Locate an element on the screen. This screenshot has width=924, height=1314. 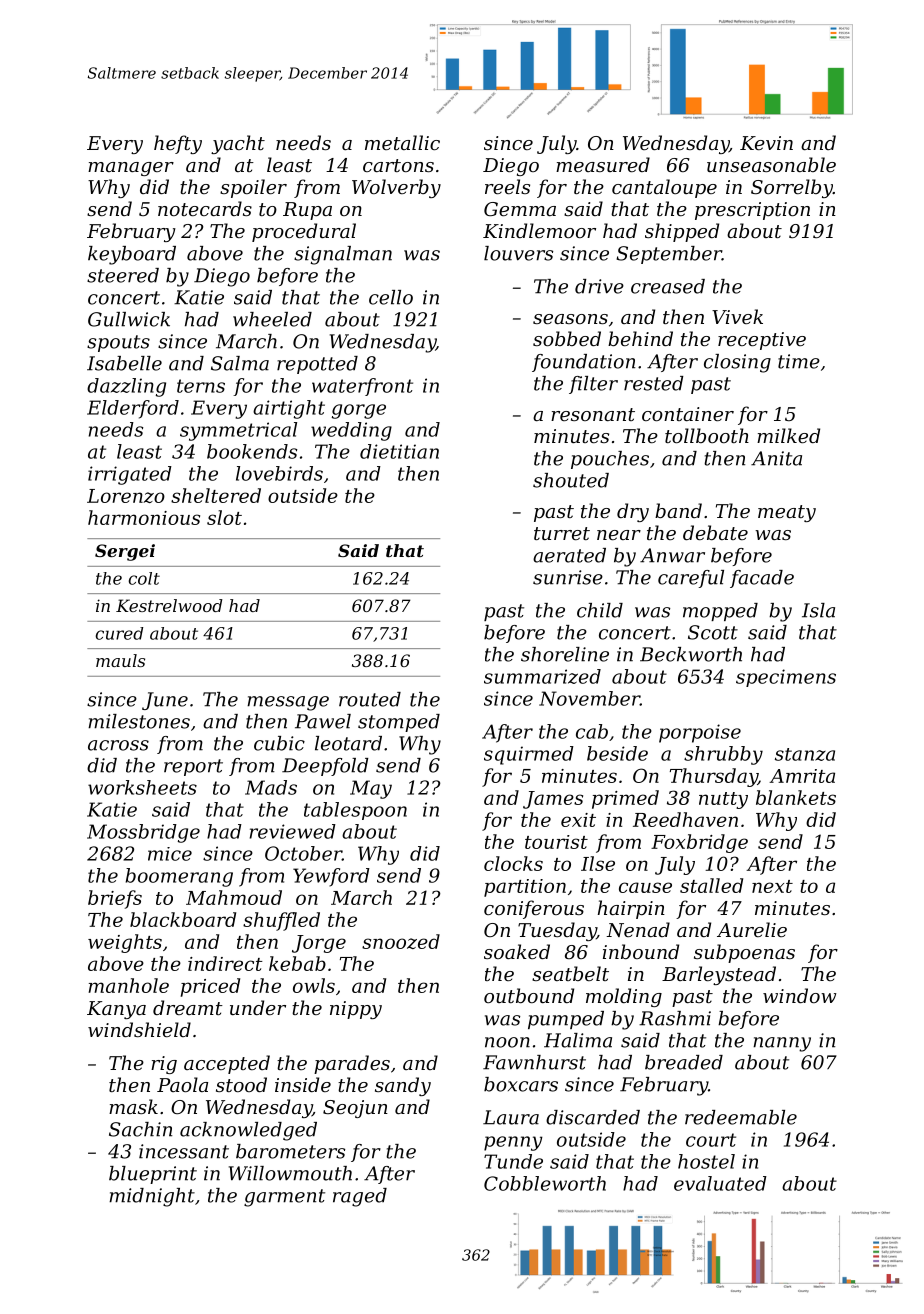
Mossbridge is located at coordinates (143, 833).
